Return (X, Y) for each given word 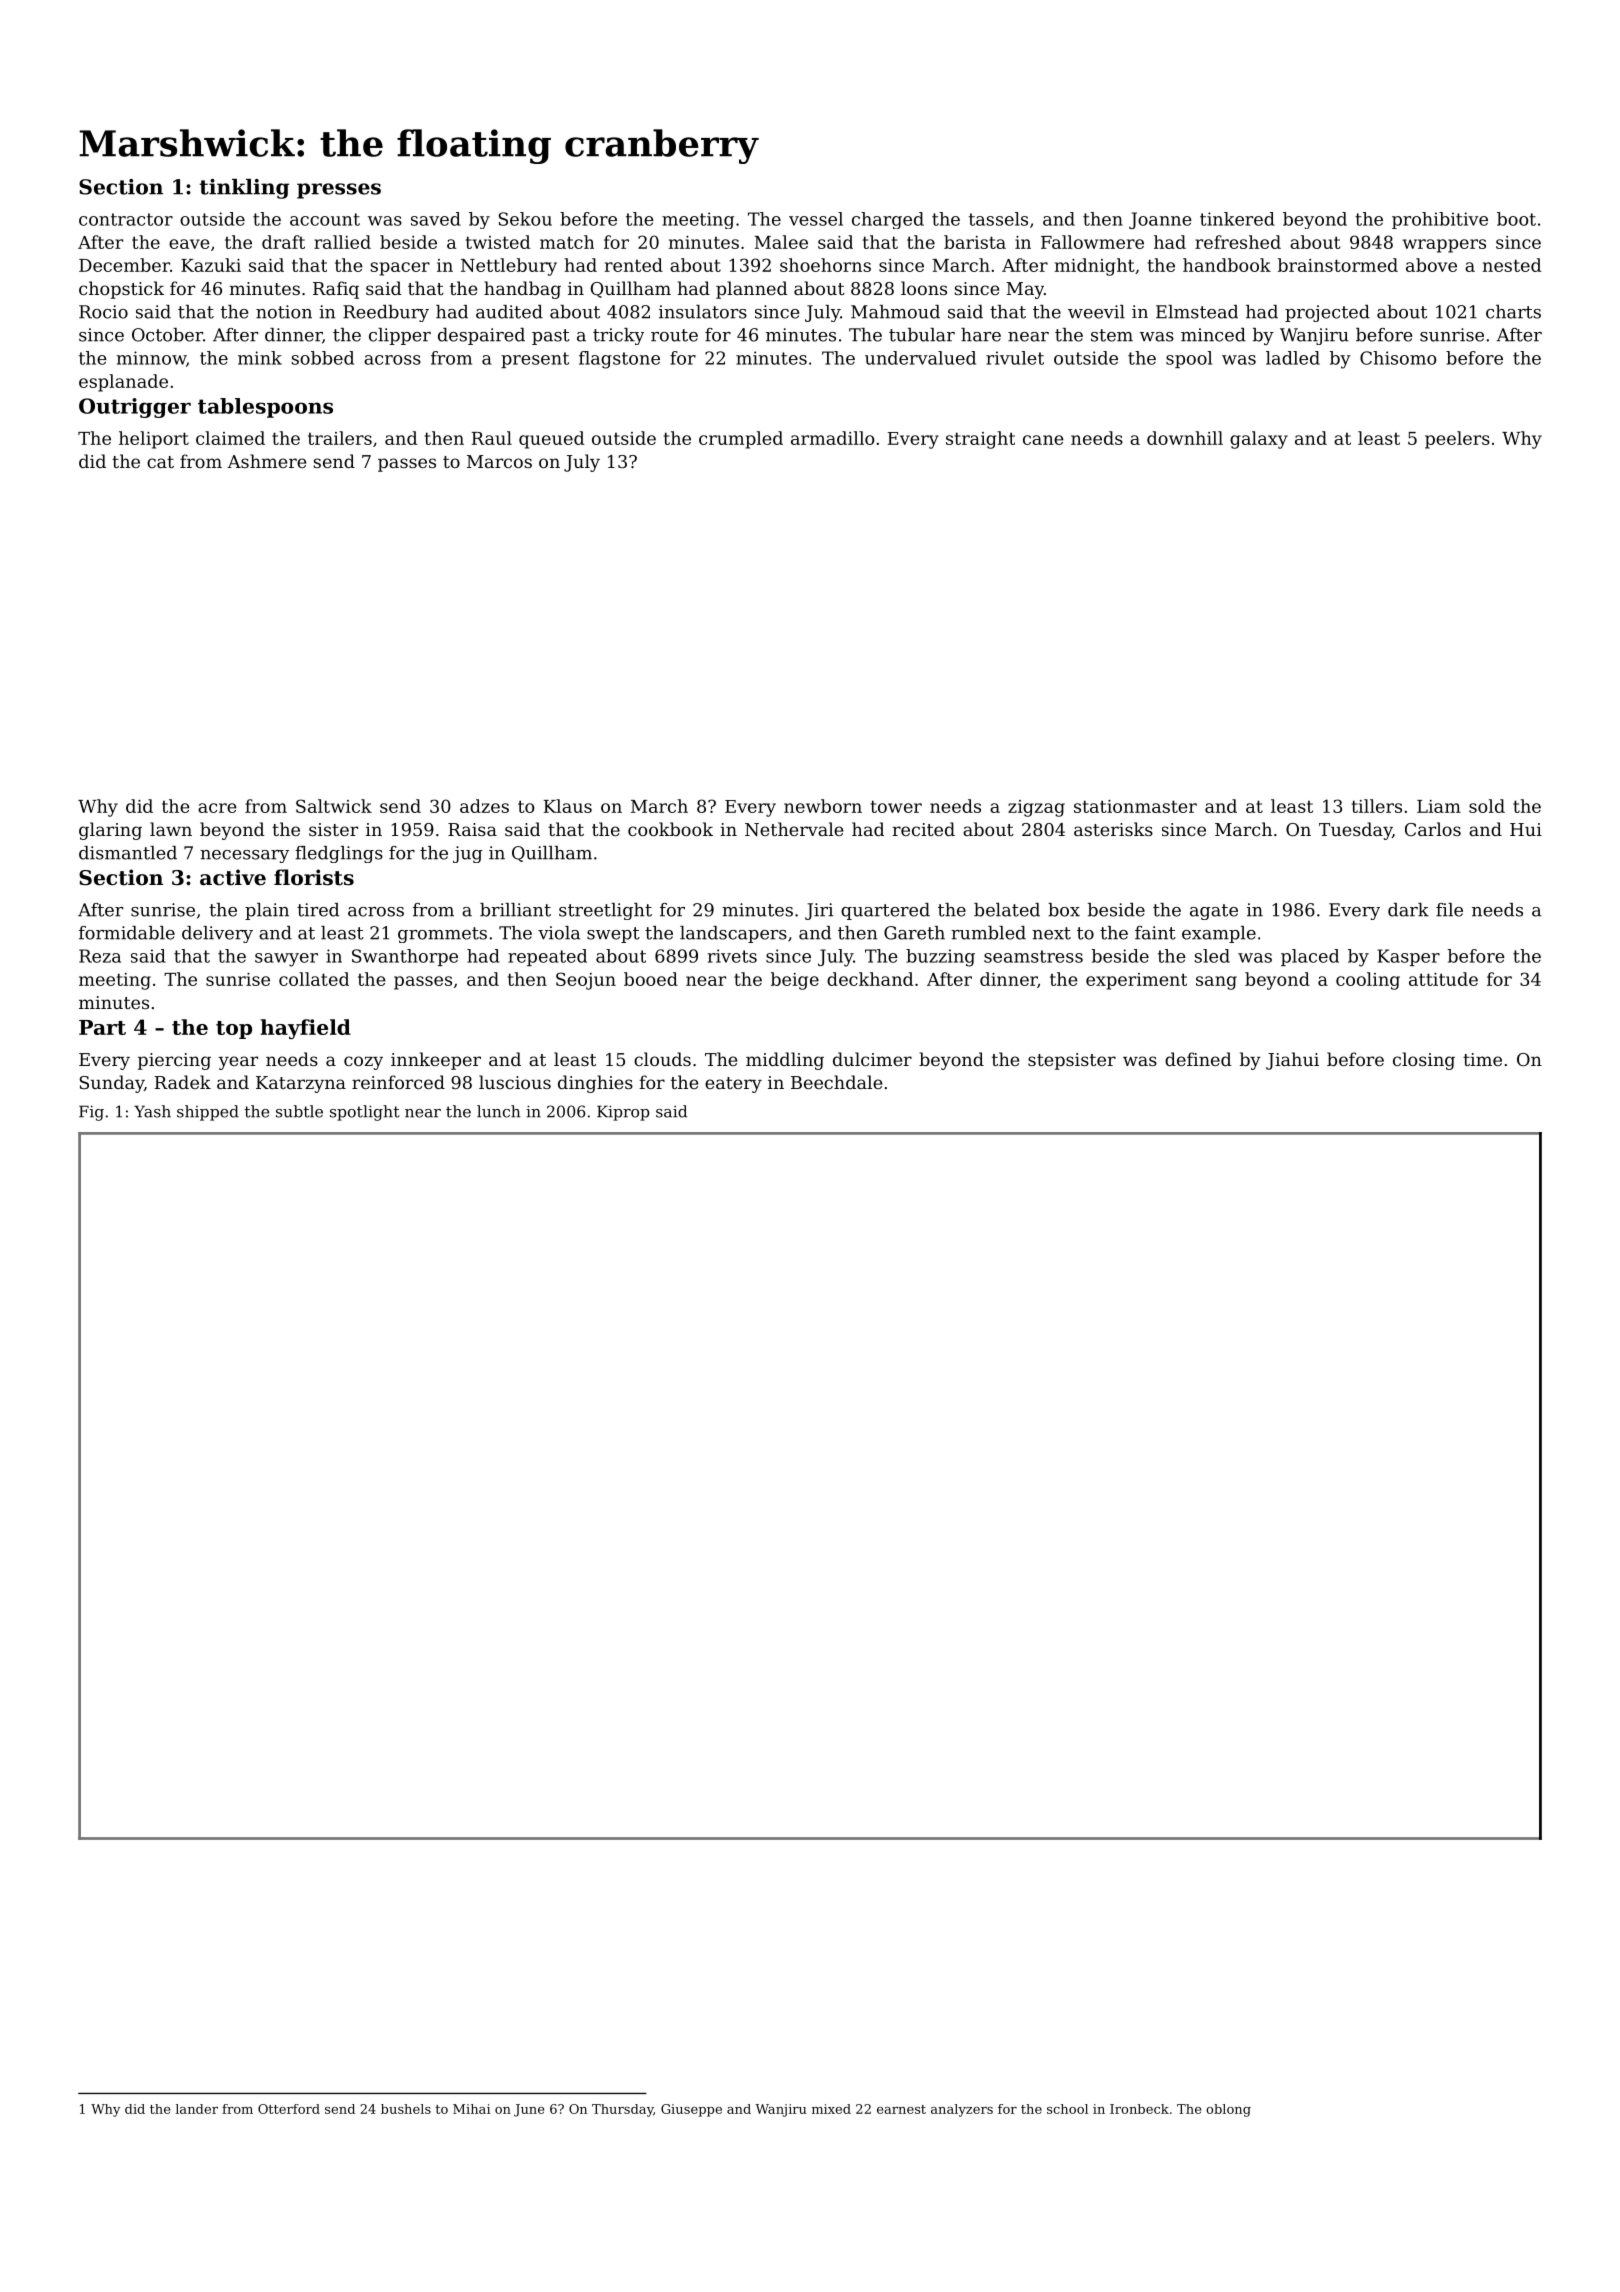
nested (1512, 265)
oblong (1228, 2110)
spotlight (365, 1113)
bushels (406, 2109)
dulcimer (872, 1059)
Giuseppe (691, 2110)
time (1482, 1059)
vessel (816, 219)
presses (339, 191)
